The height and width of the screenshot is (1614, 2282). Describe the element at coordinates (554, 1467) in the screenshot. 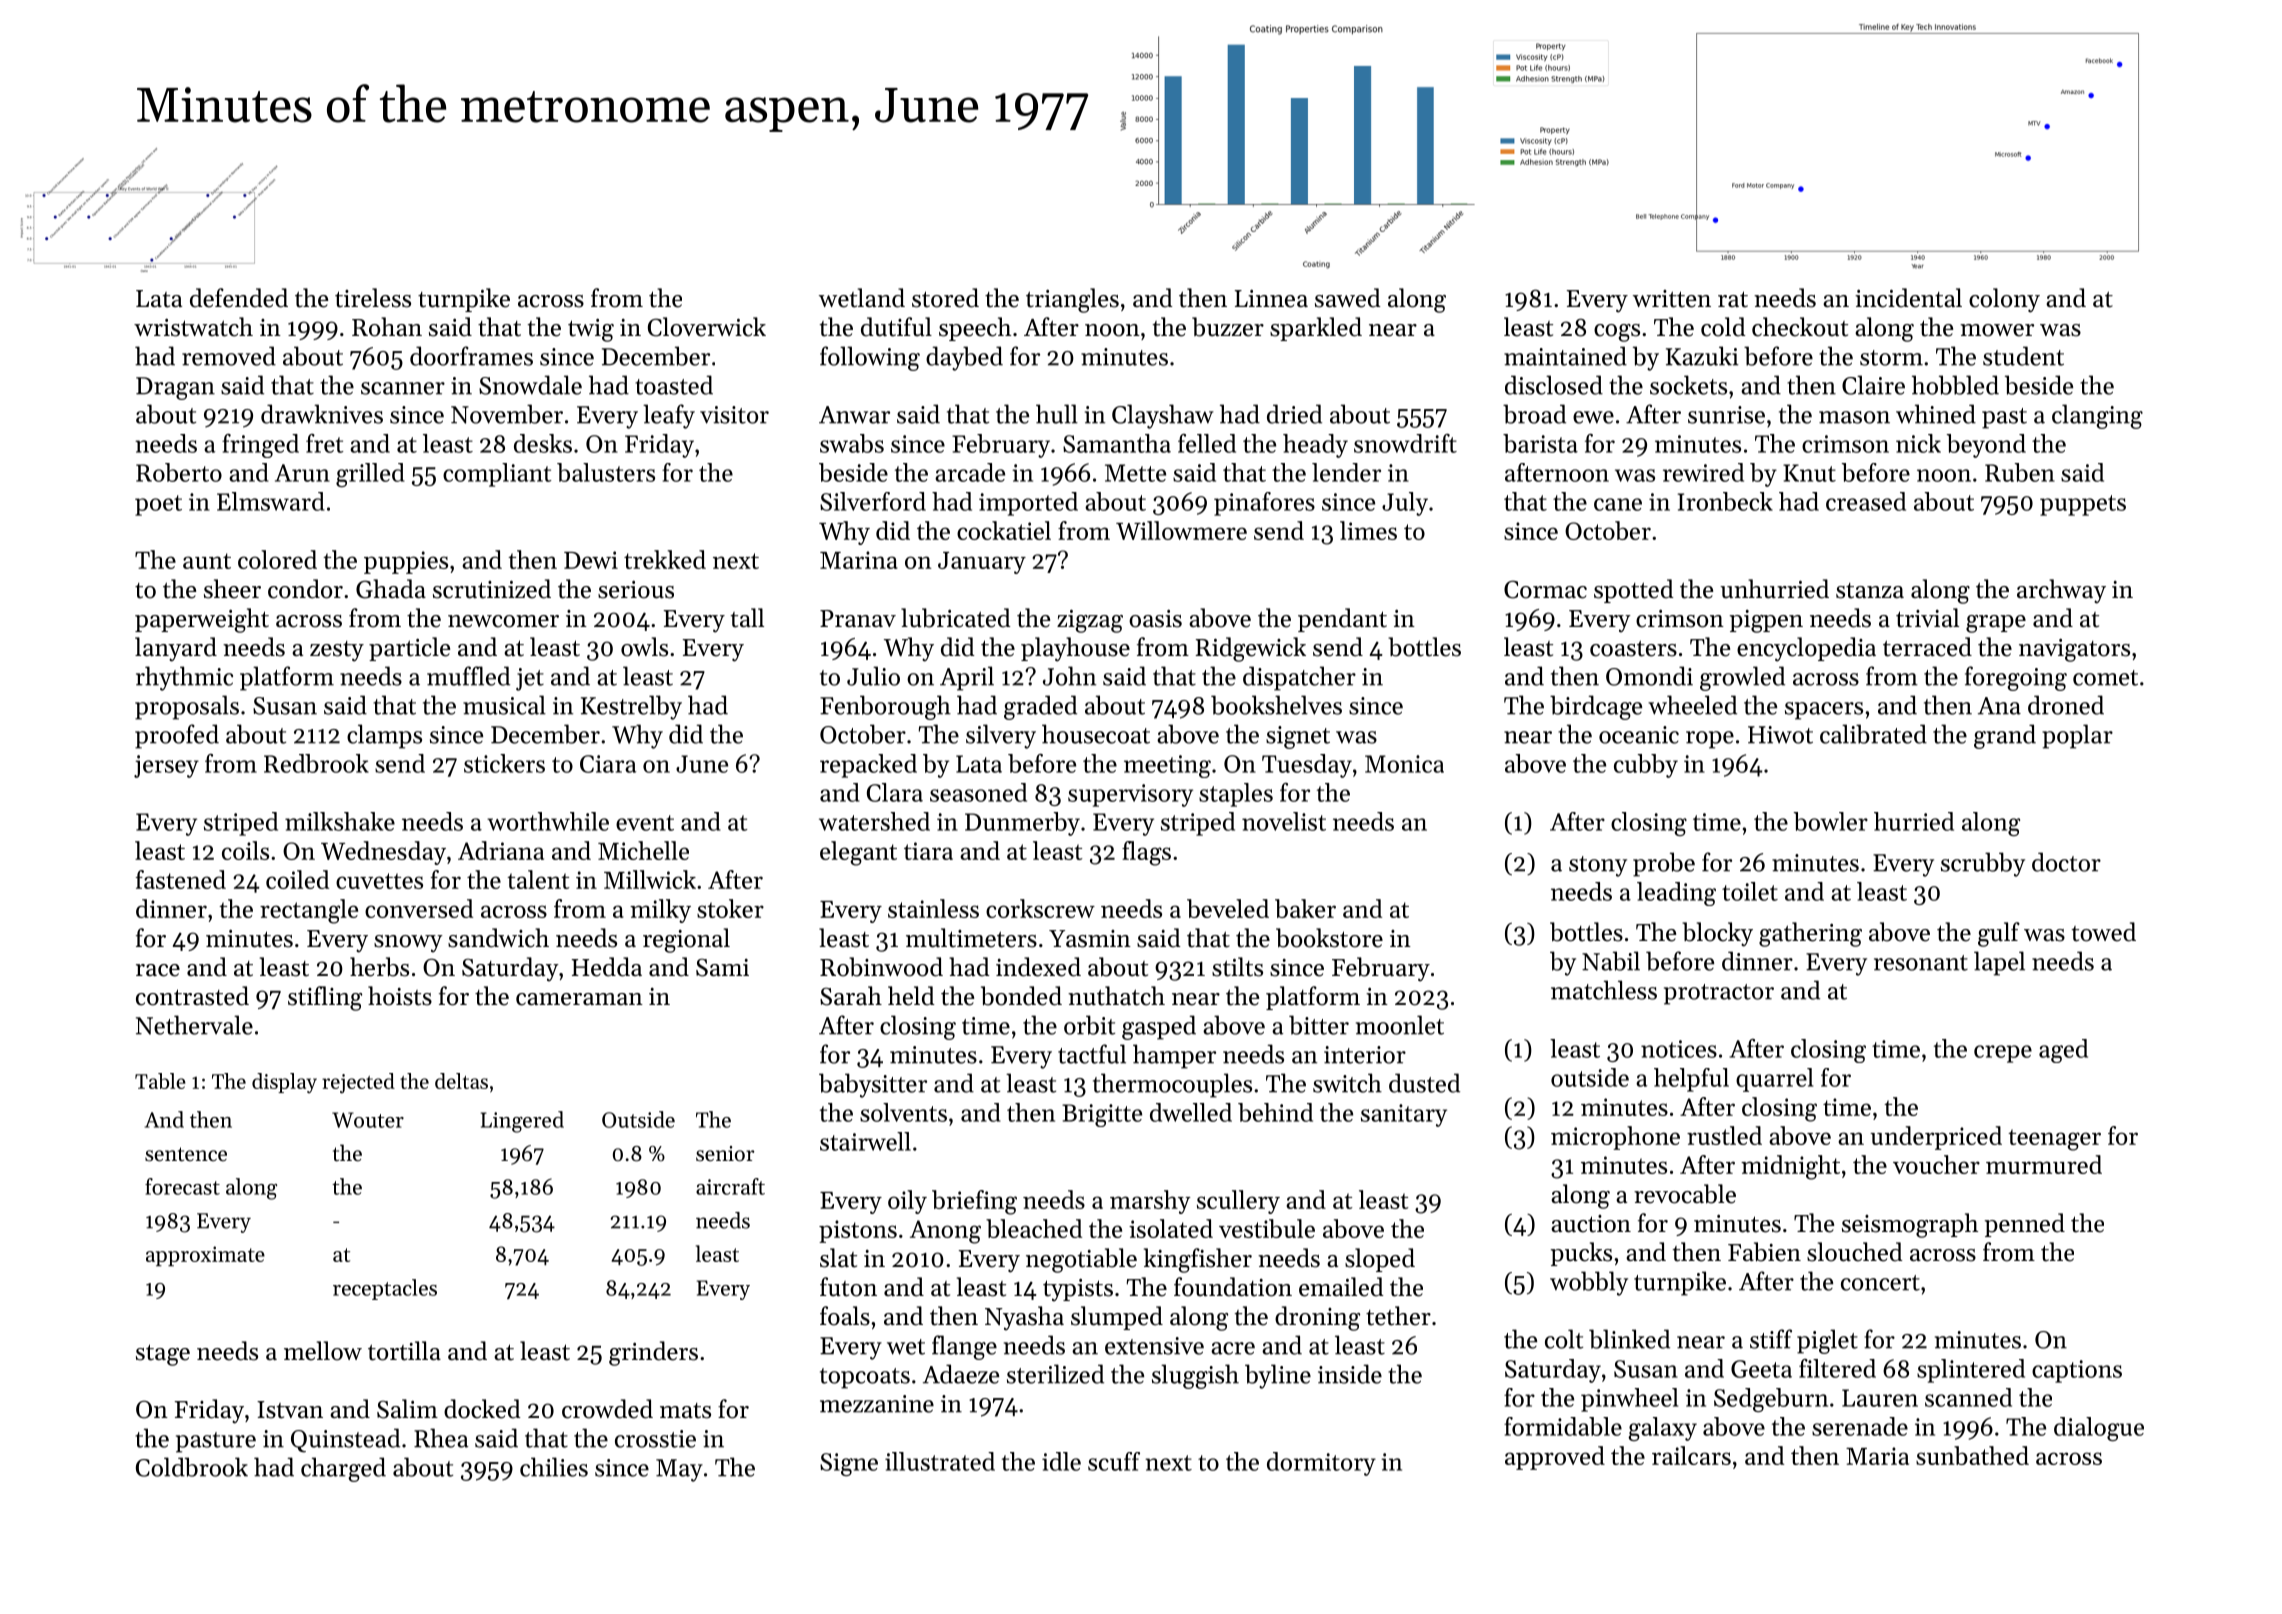

I see `chilies` at that location.
